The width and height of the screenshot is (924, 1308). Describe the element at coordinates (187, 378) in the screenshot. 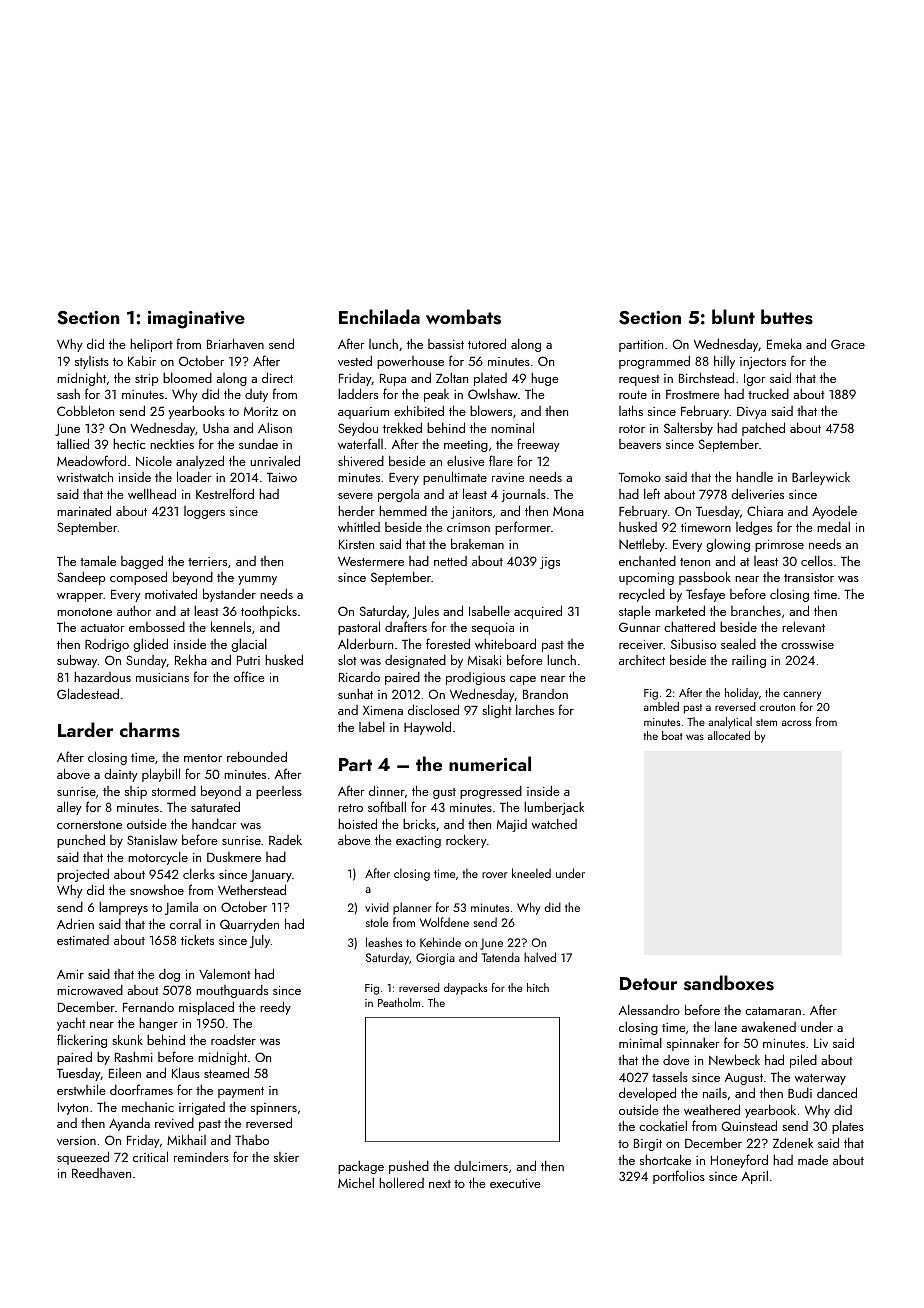

I see `bloomed` at that location.
